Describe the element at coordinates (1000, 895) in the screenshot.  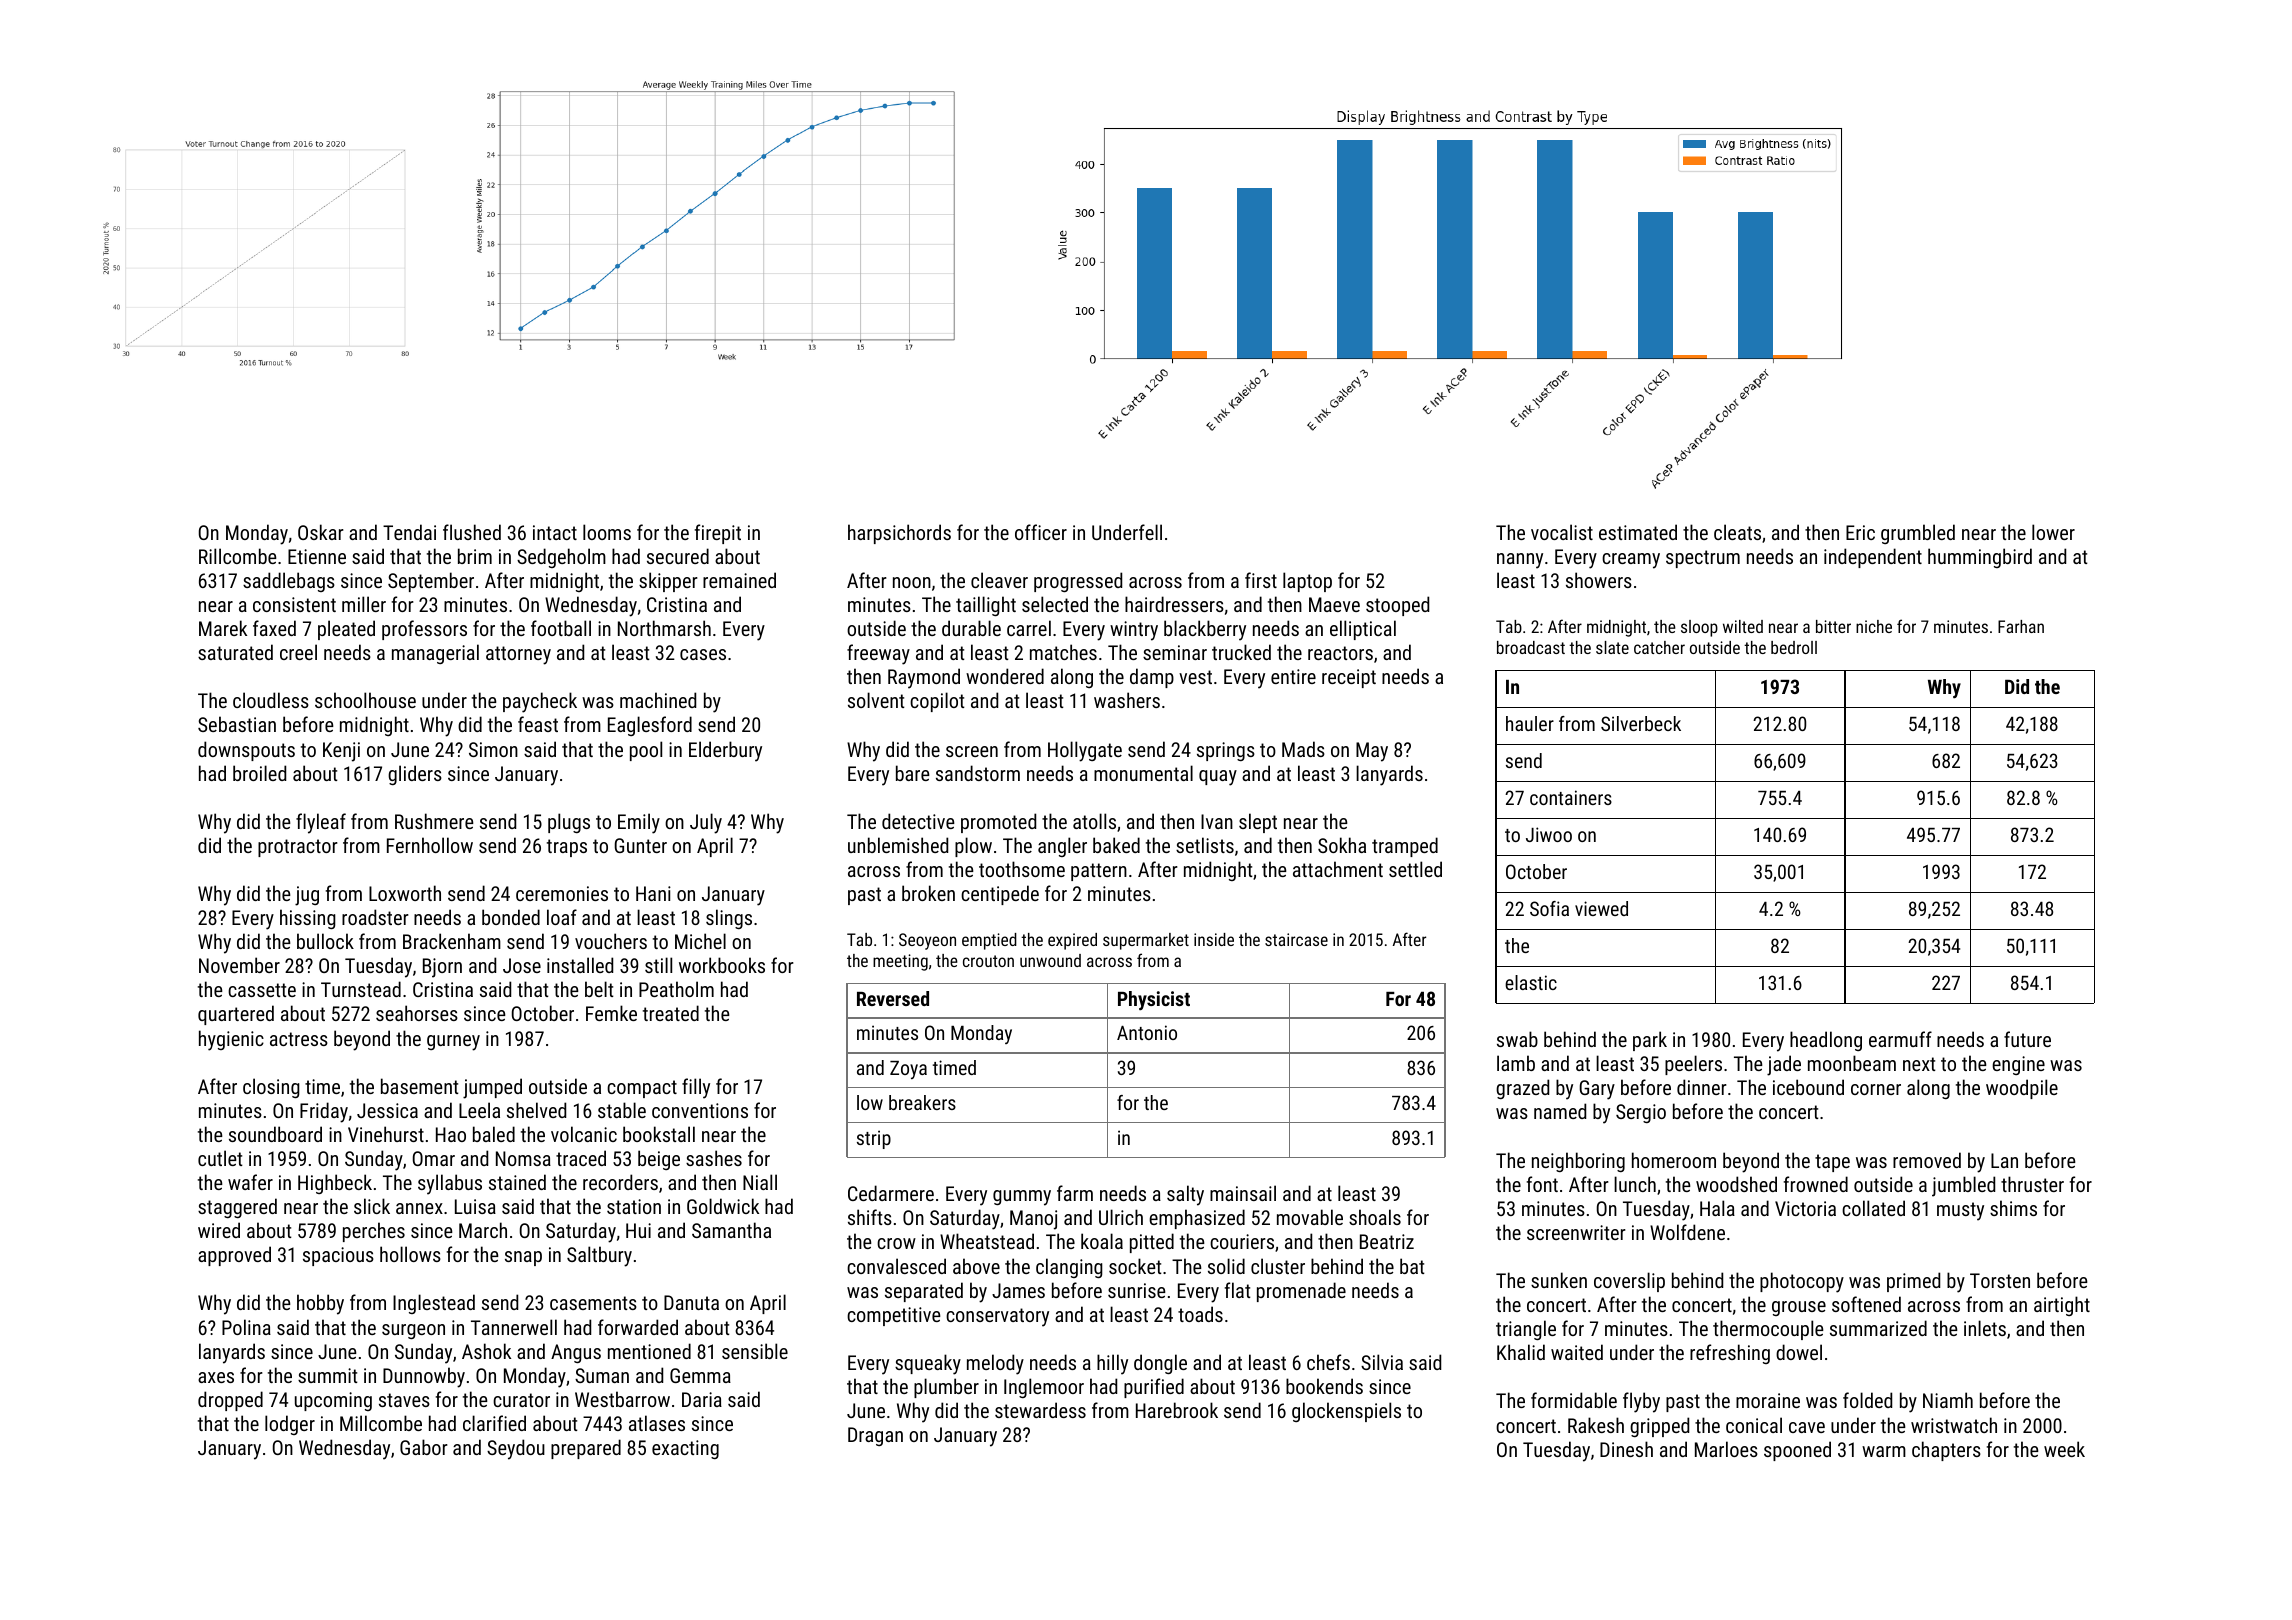
I see `centipede` at that location.
